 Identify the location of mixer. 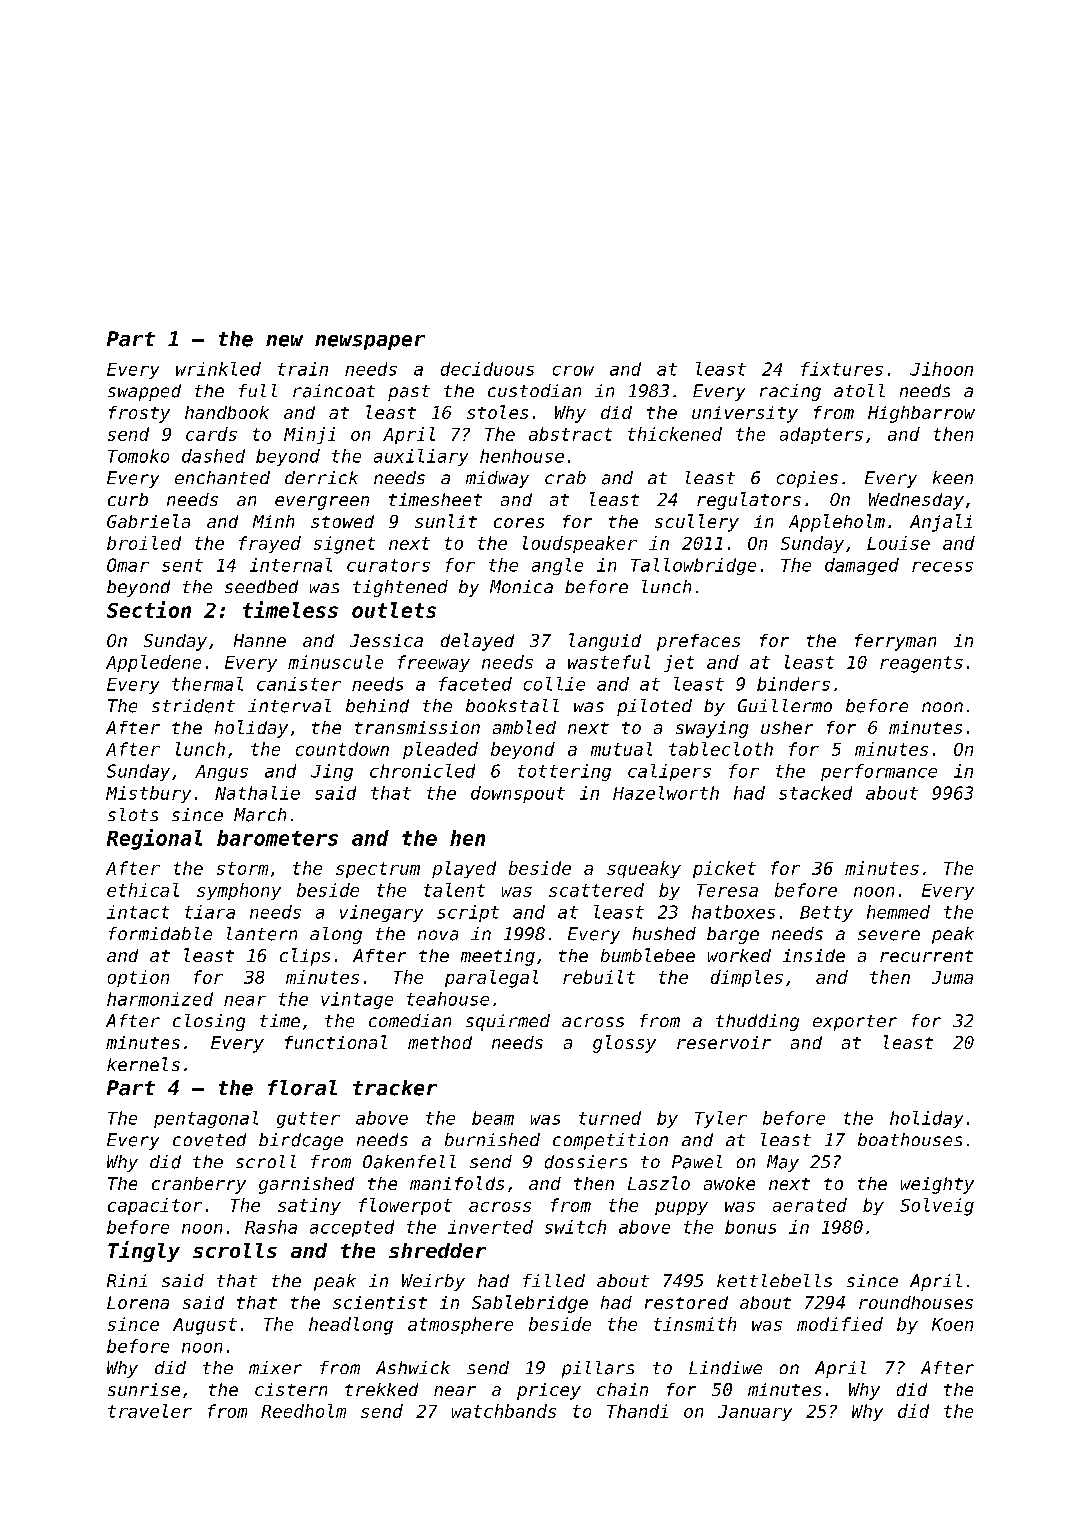
(275, 1367).
